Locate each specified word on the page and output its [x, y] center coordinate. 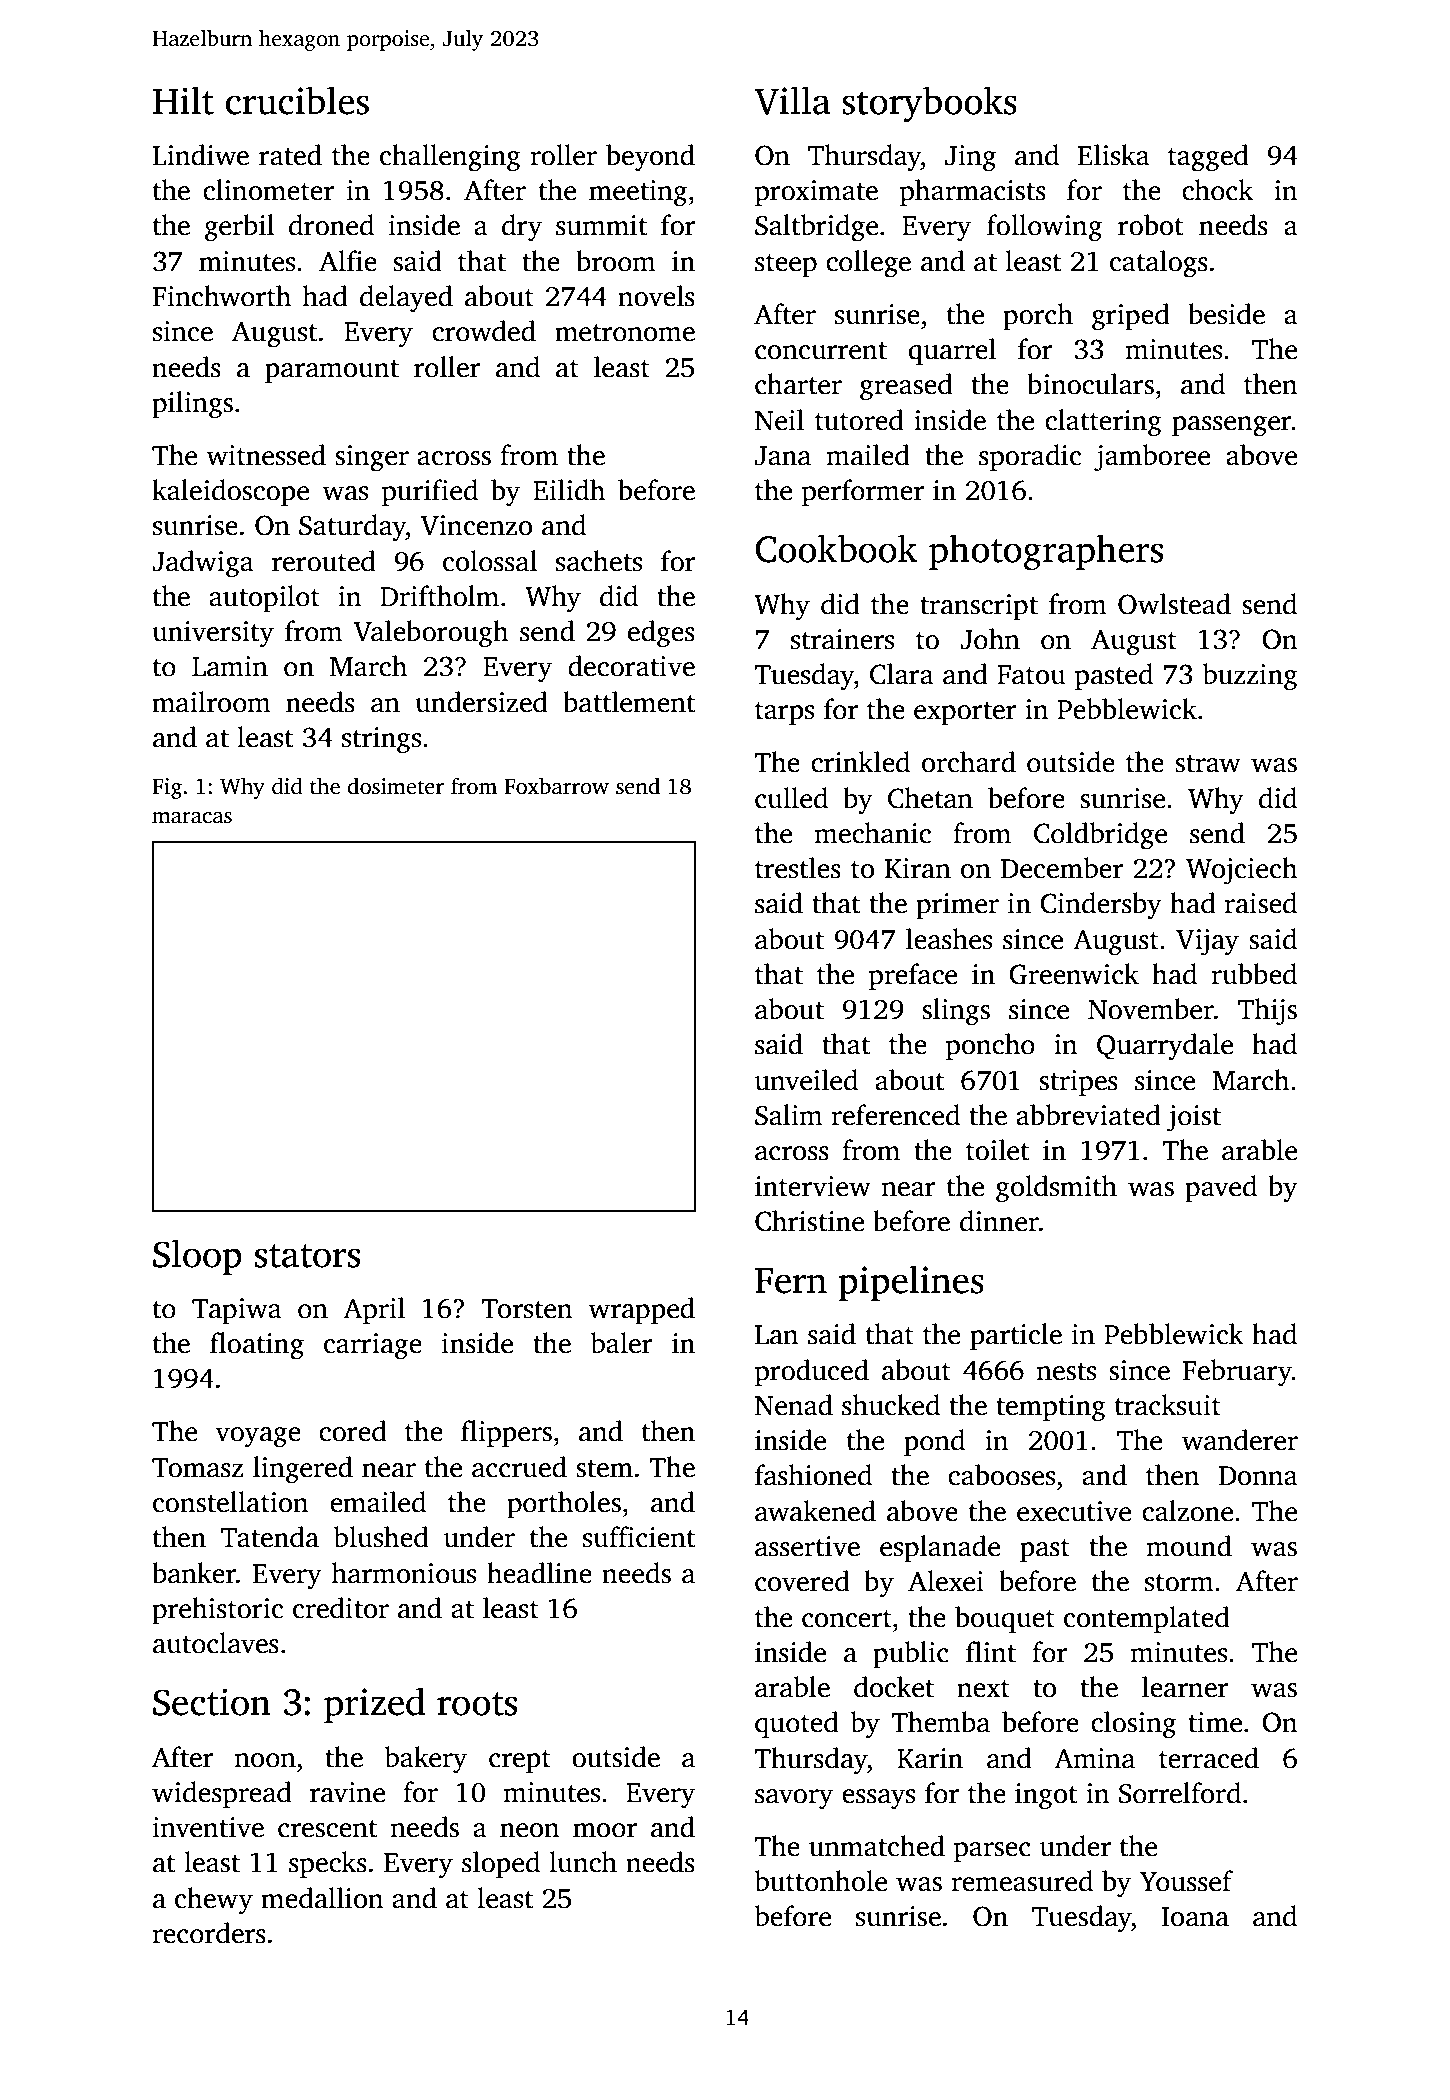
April [374, 1310]
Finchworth [222, 296]
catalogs [1159, 264]
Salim [789, 1115]
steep [786, 265]
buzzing [1250, 677]
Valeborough [431, 634]
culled [791, 798]
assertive [807, 1546]
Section [212, 1702]
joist [1194, 1118]
